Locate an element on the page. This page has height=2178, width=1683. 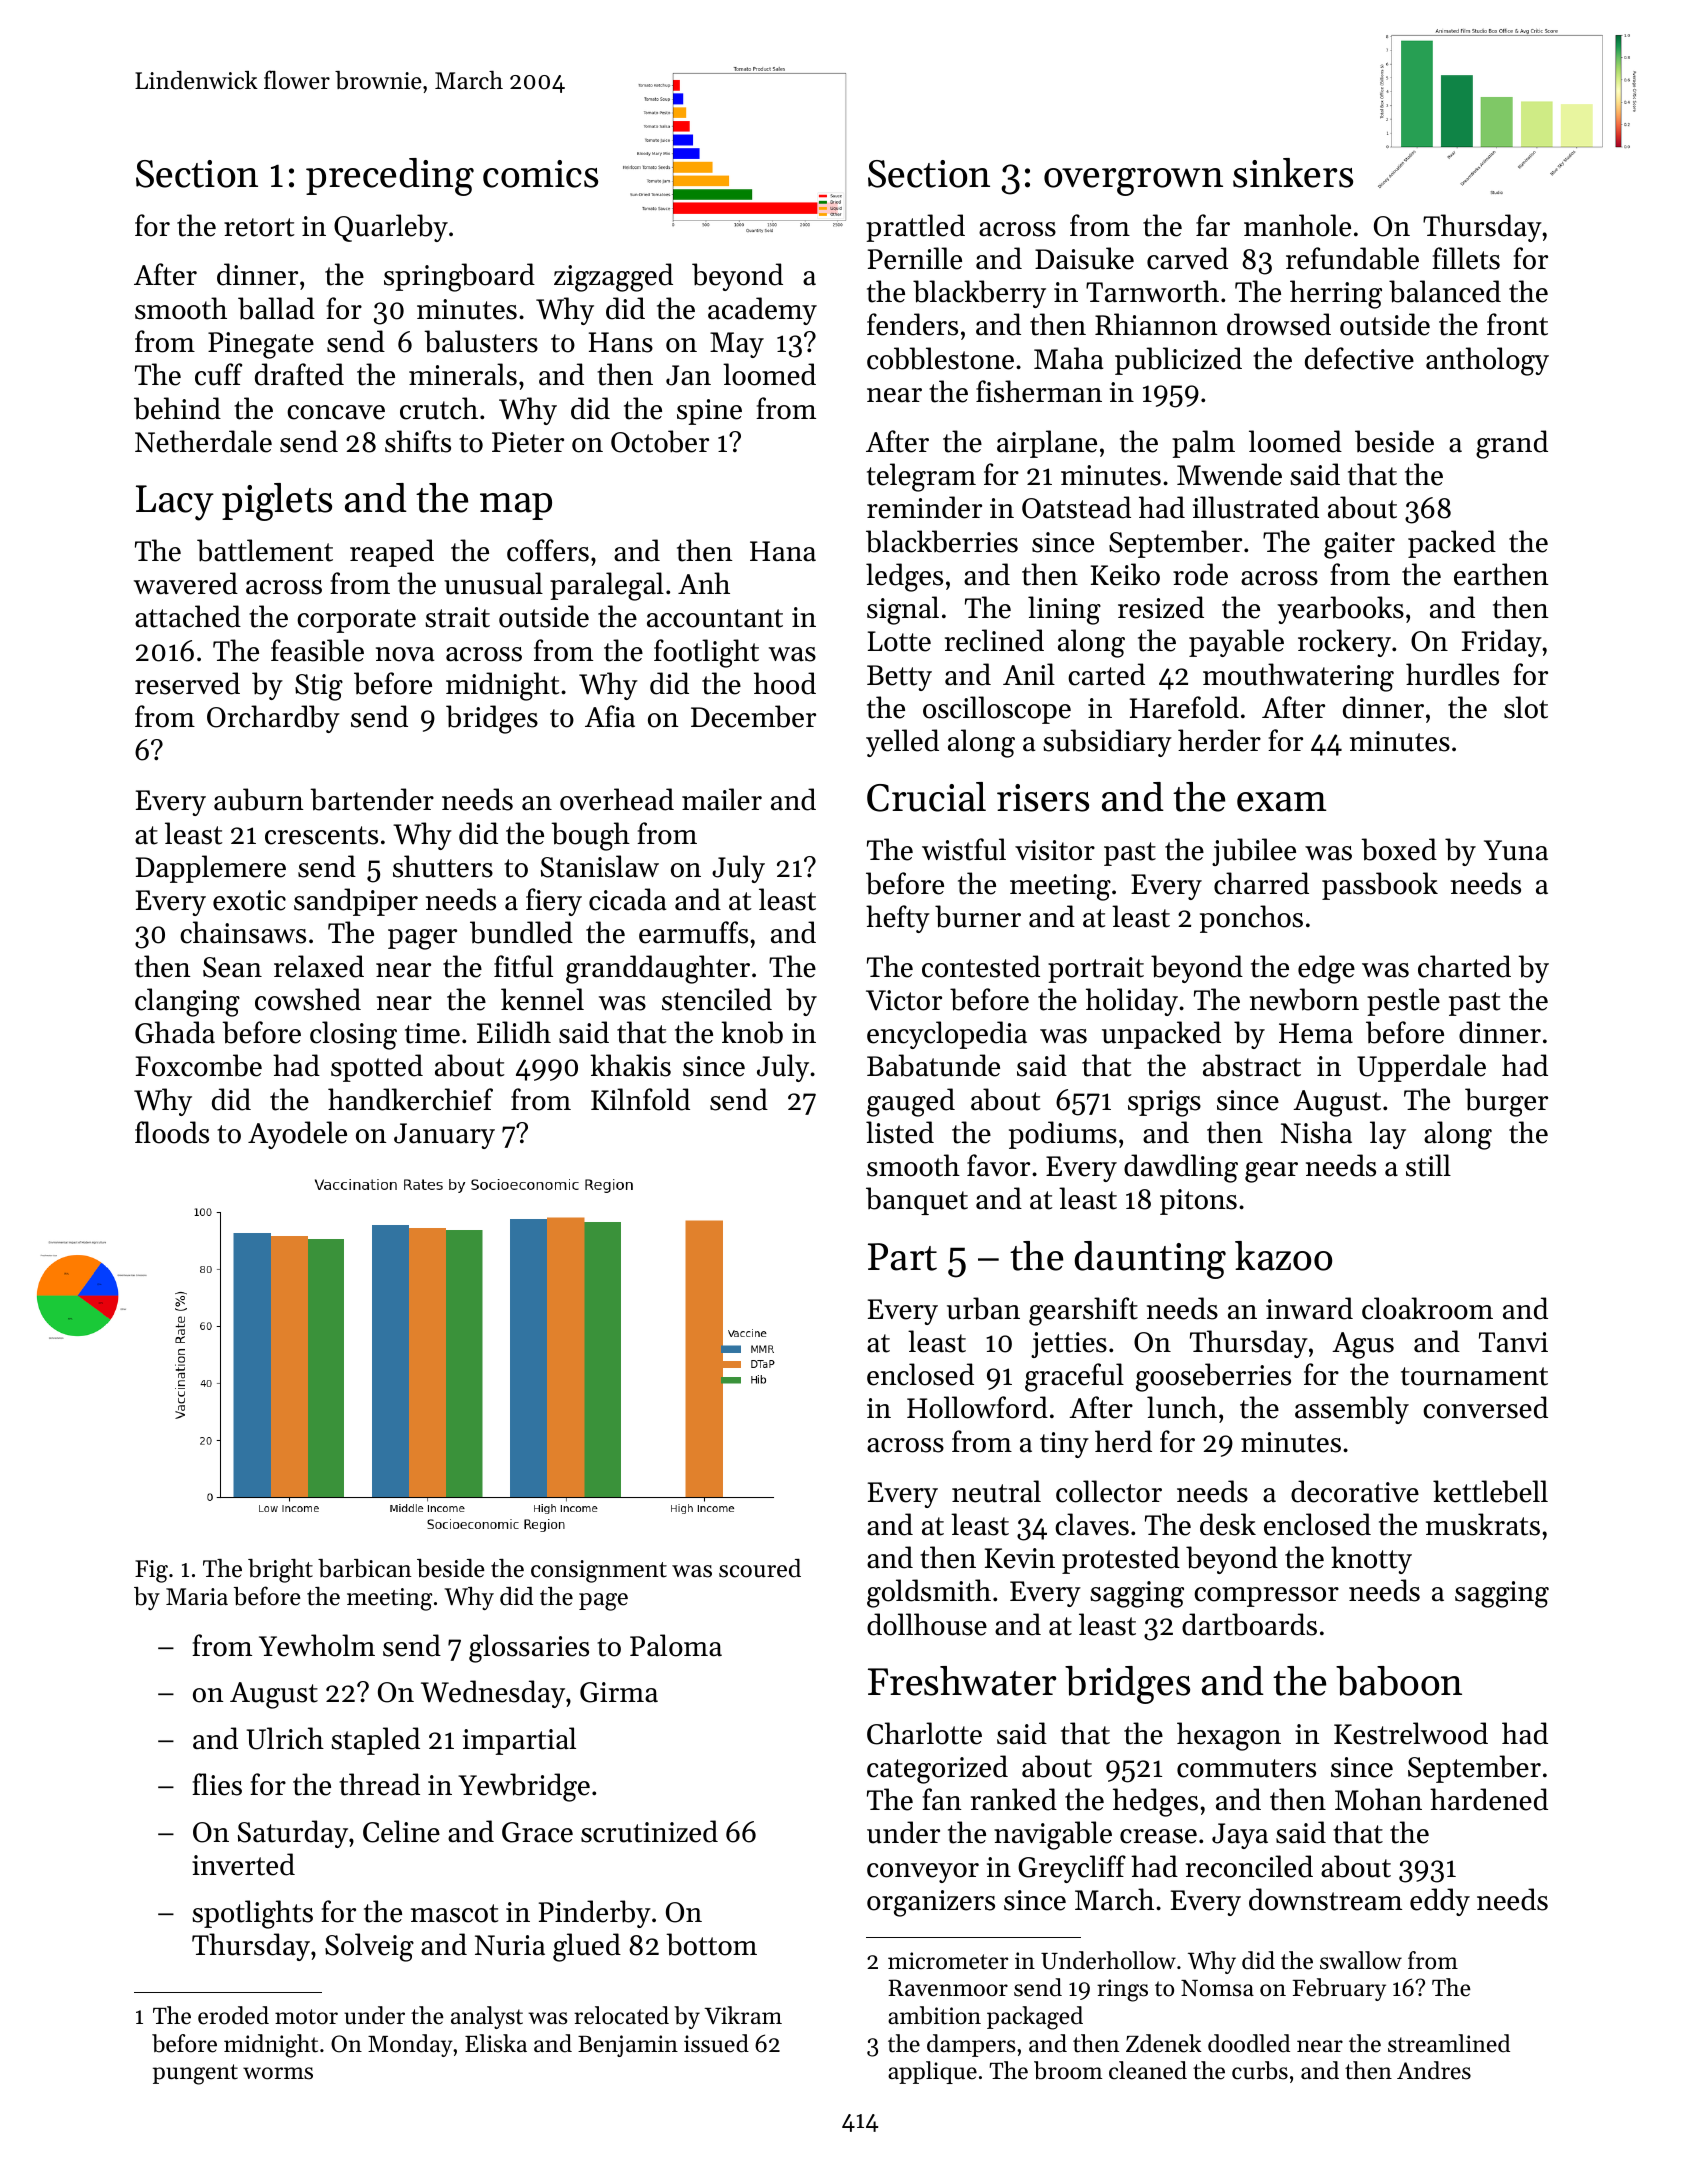
comics is located at coordinates (540, 174).
